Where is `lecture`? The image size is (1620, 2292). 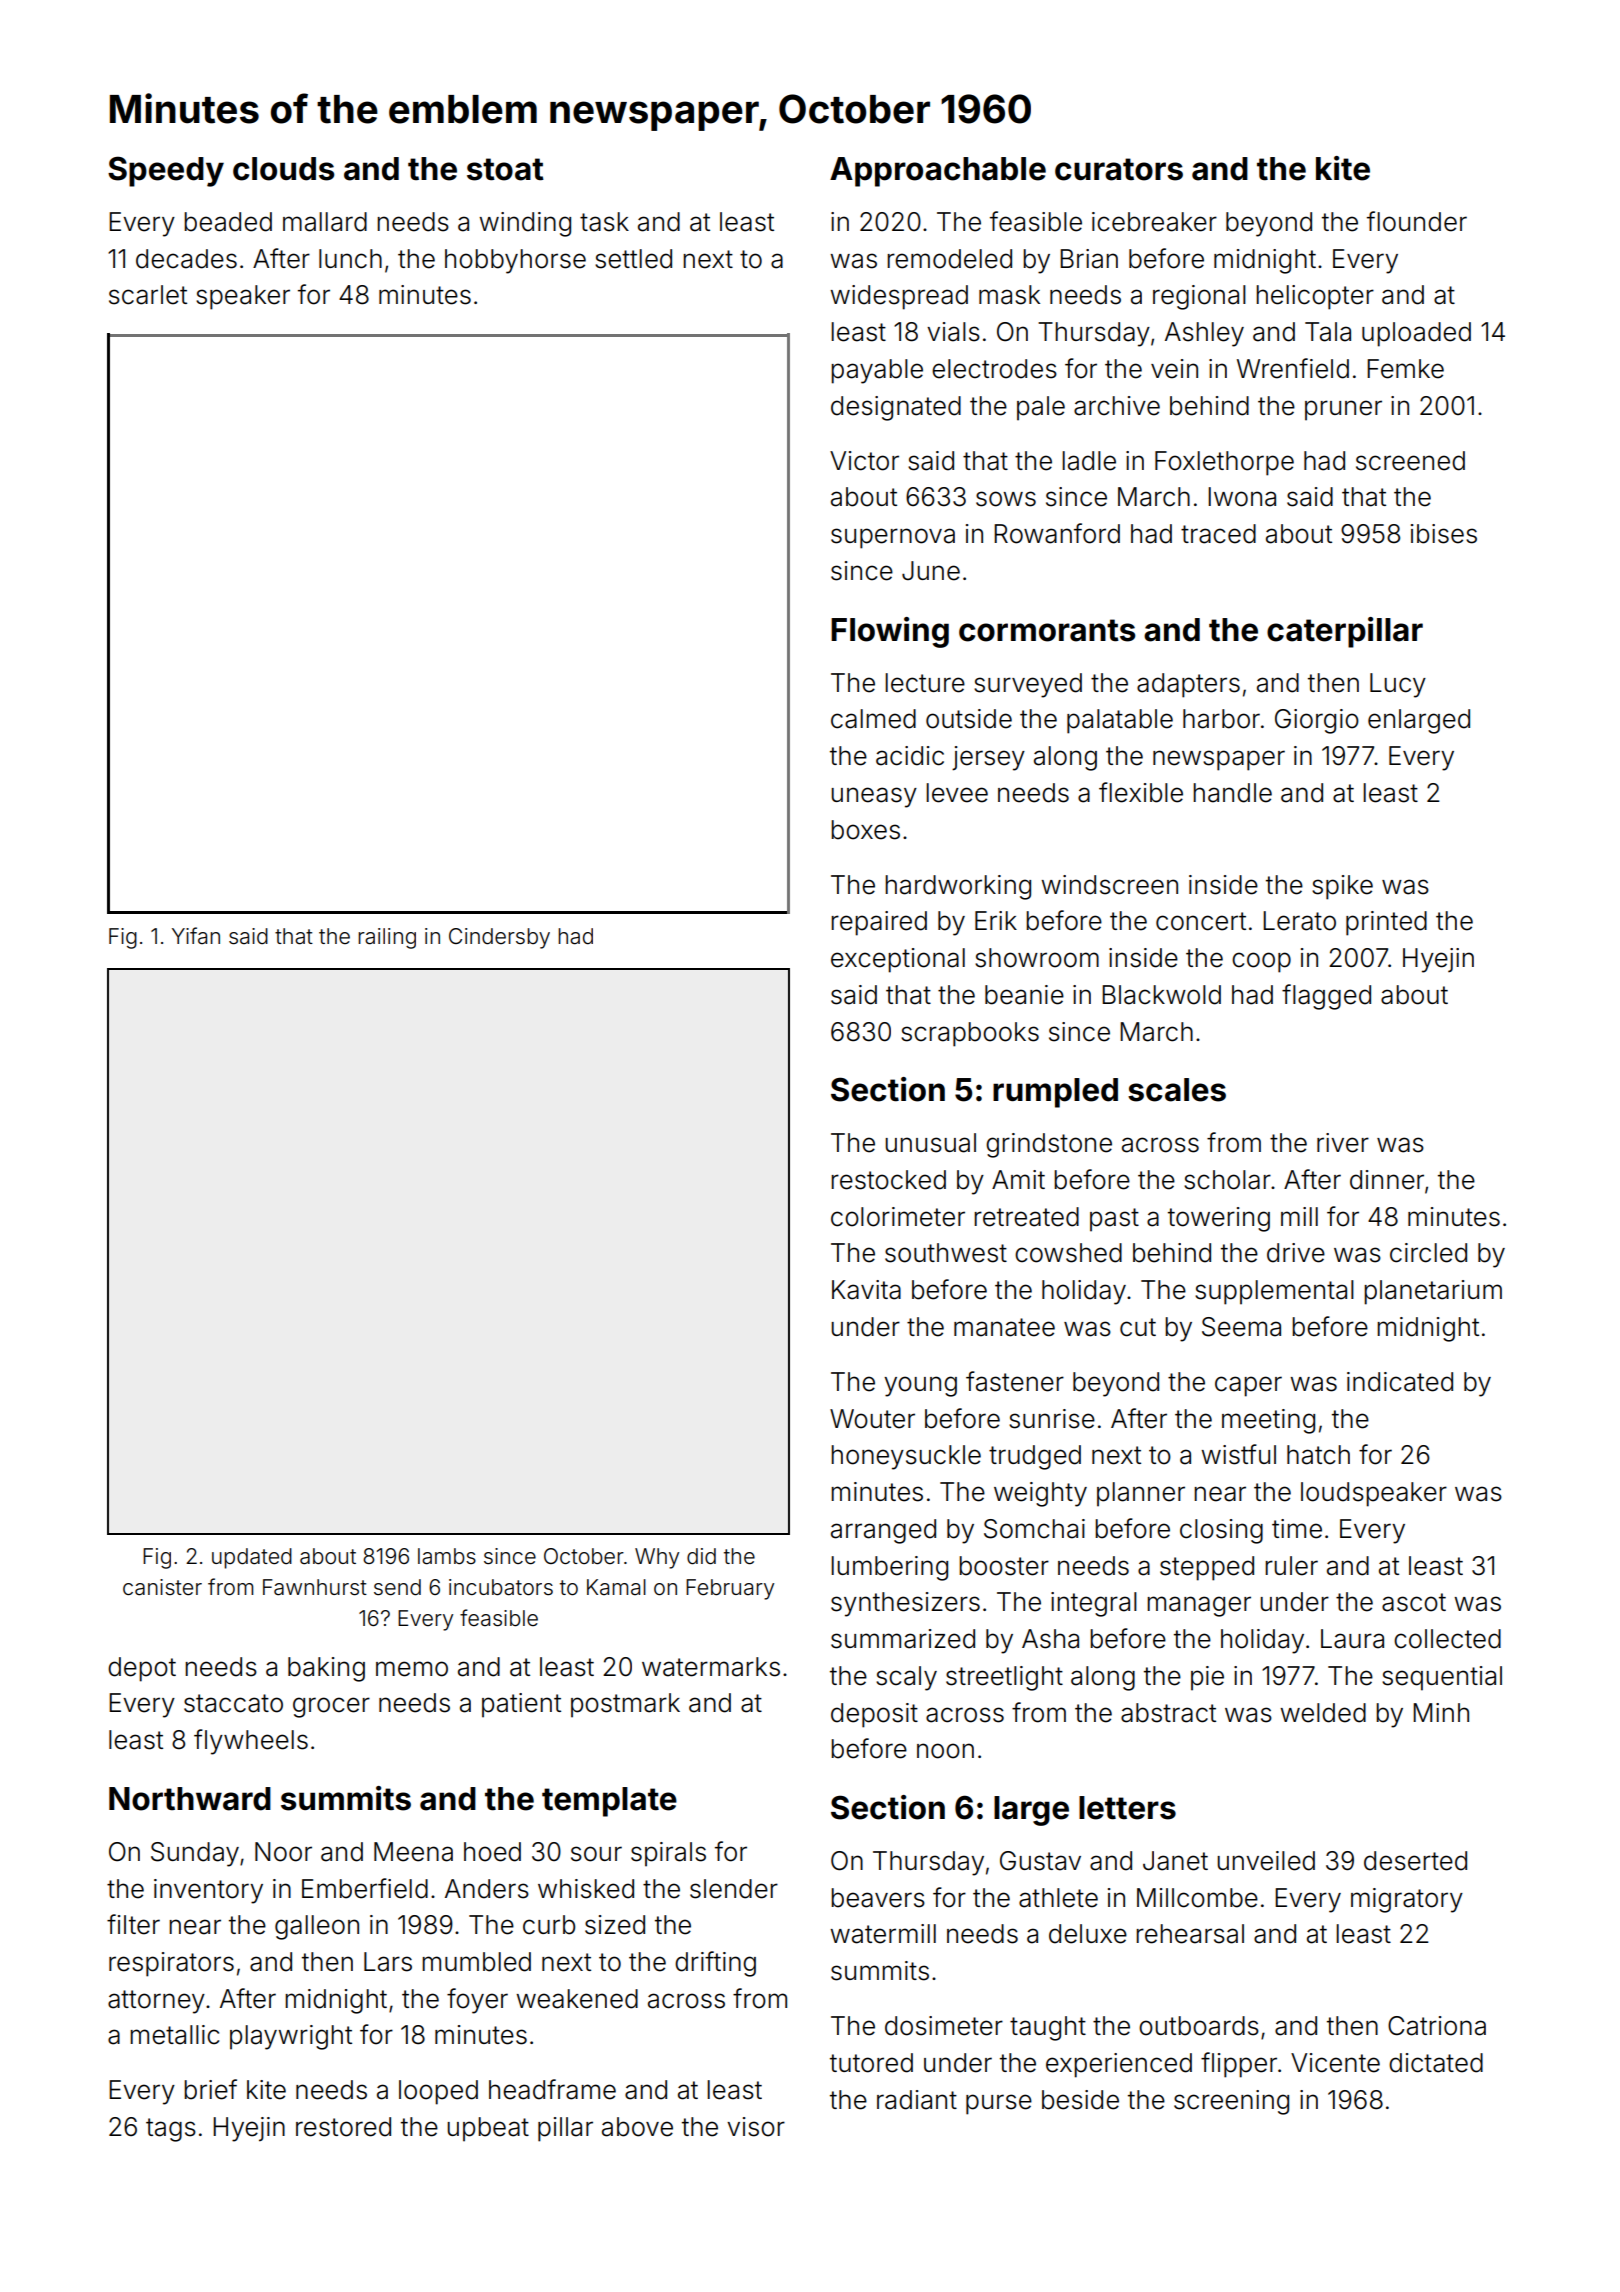
lecture is located at coordinates (925, 683).
